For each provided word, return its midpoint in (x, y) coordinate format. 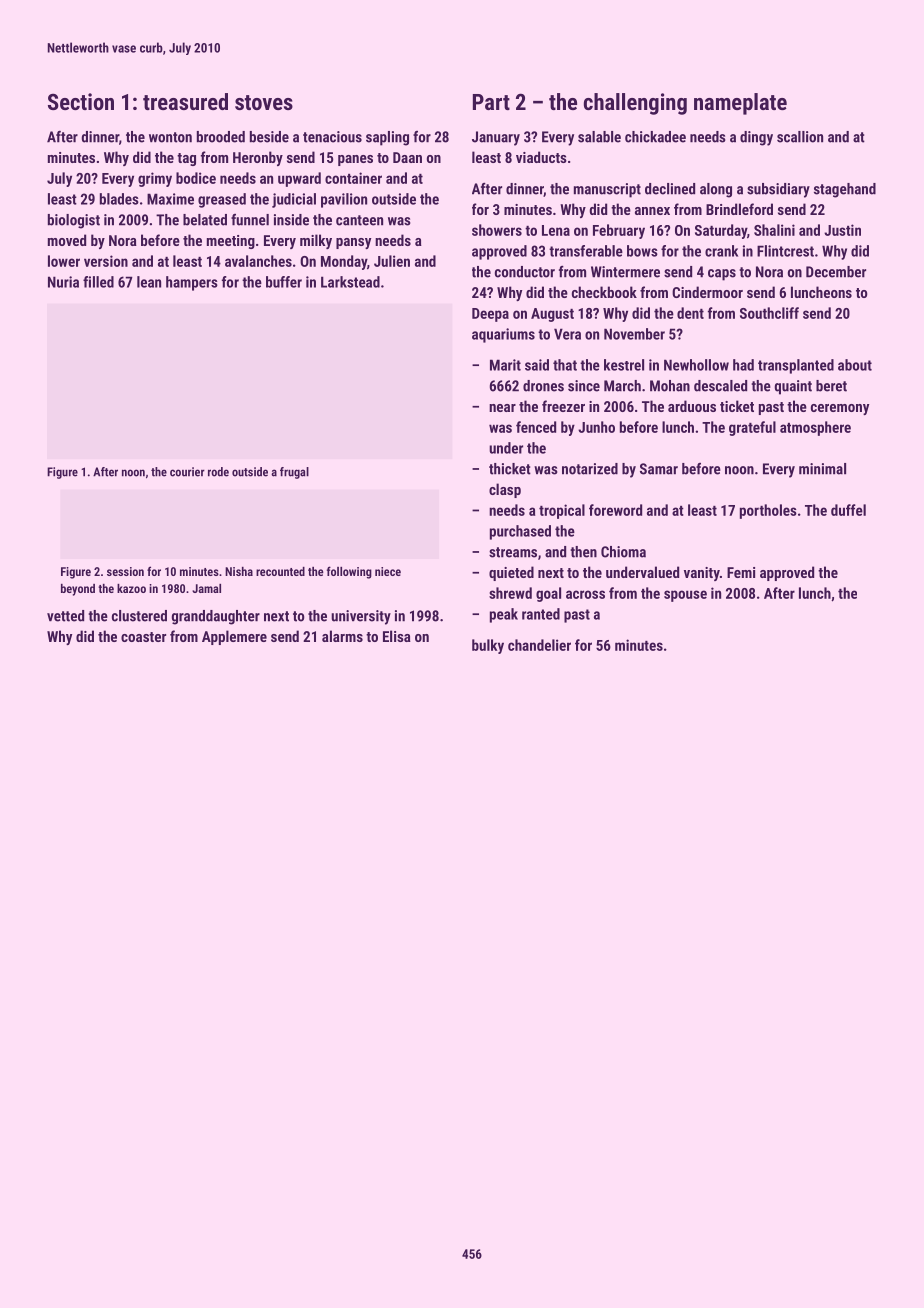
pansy (353, 243)
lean (149, 282)
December (836, 272)
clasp (505, 490)
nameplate (740, 104)
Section (81, 101)
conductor (525, 272)
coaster (143, 637)
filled (98, 282)
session (125, 571)
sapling (387, 138)
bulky (488, 646)
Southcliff (769, 313)
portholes (768, 511)
